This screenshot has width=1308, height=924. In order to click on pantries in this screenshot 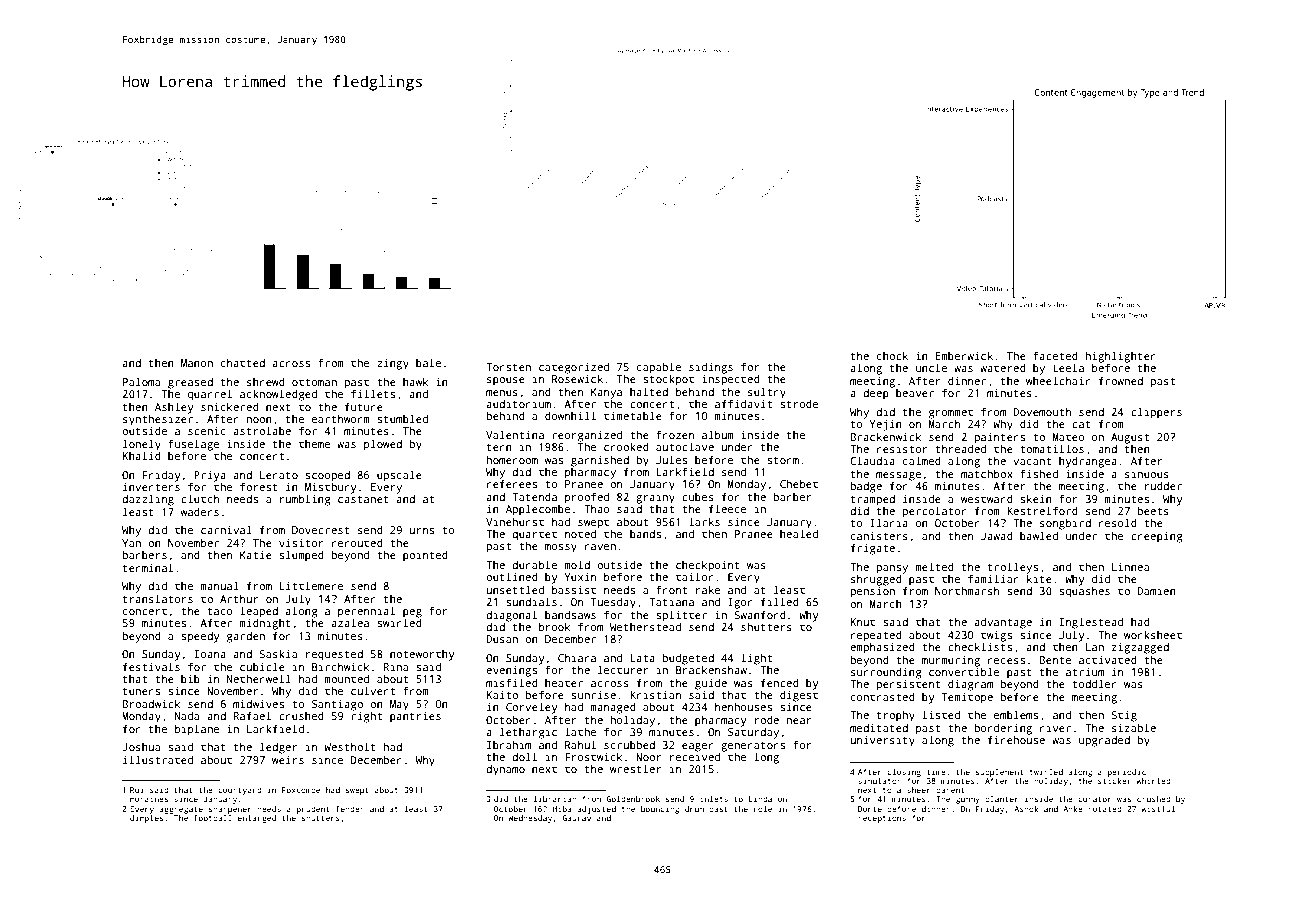, I will do `click(415, 717)`.
